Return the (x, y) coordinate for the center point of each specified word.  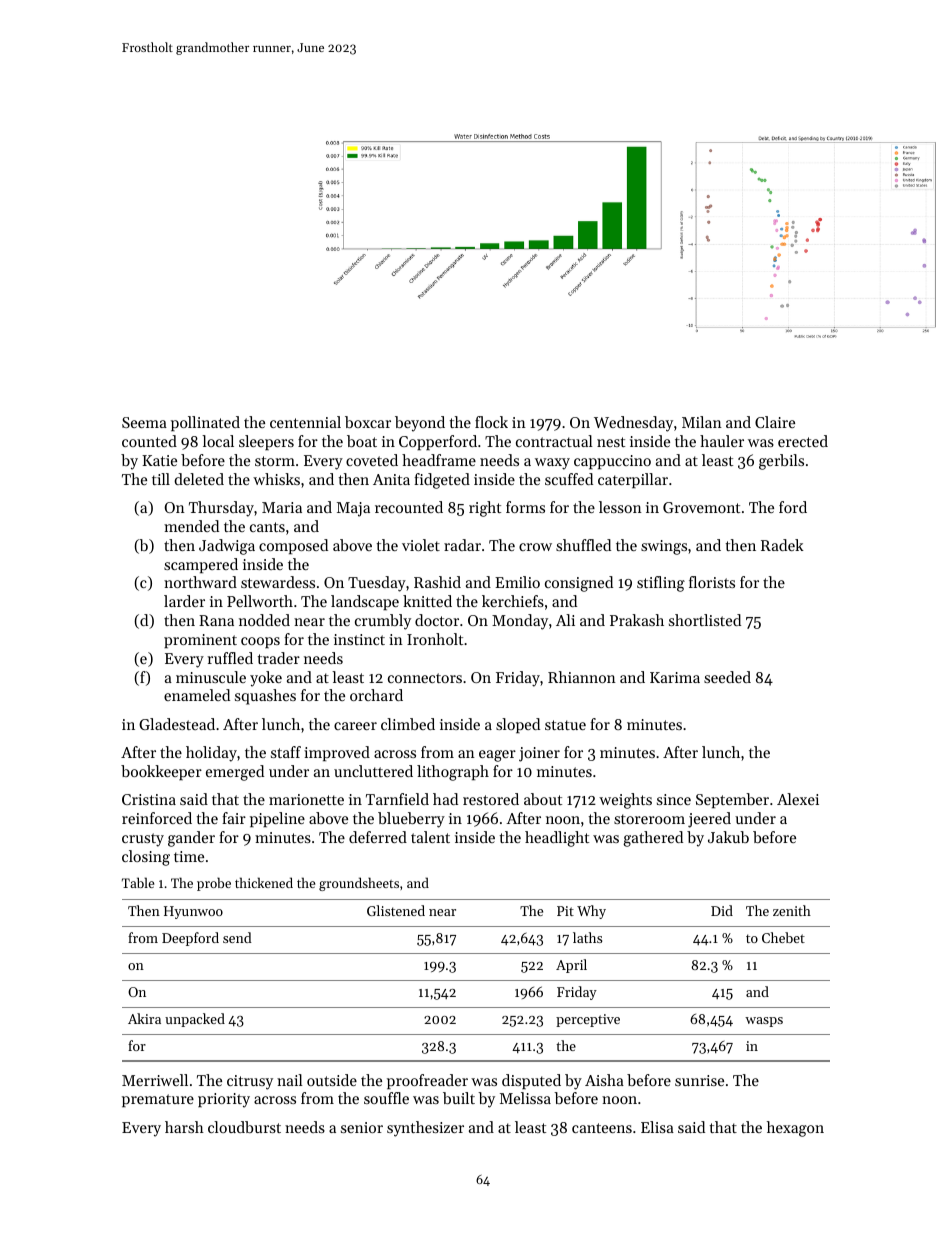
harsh (184, 1127)
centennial (305, 422)
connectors (425, 678)
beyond (420, 424)
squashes (265, 697)
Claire (775, 422)
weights (625, 801)
